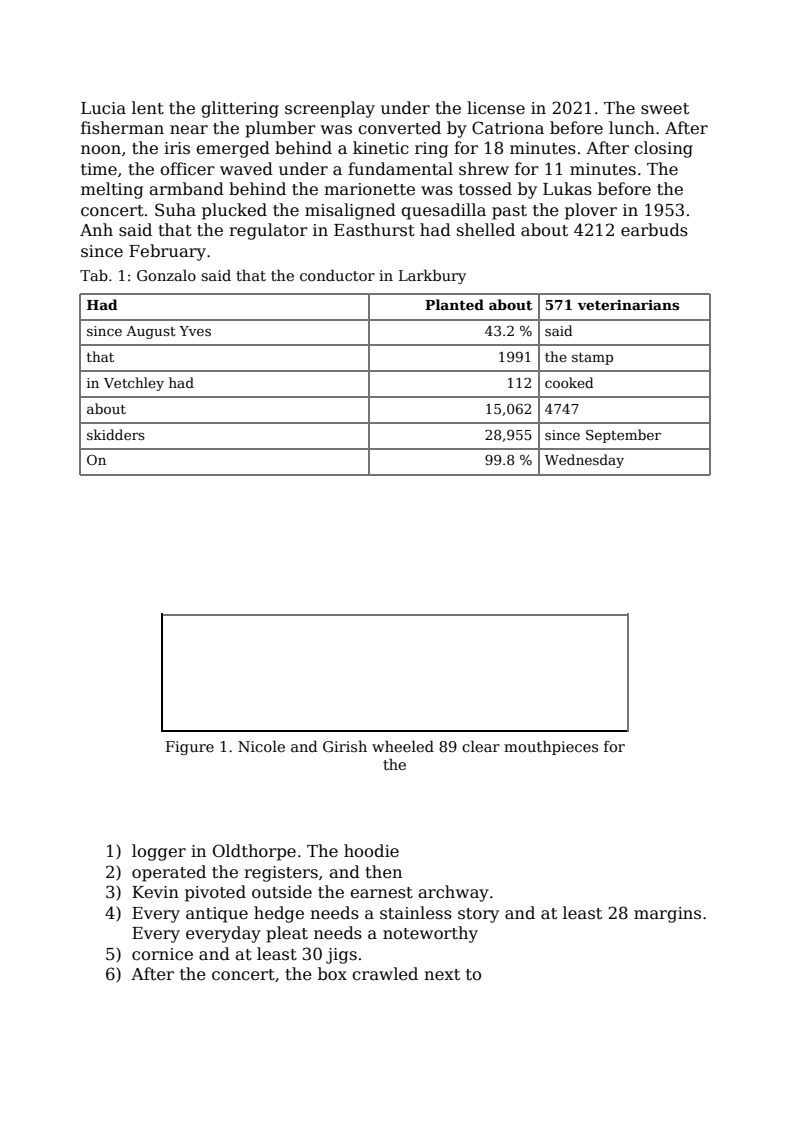  What do you see at coordinates (282, 892) in the page?
I see `outside` at bounding box center [282, 892].
